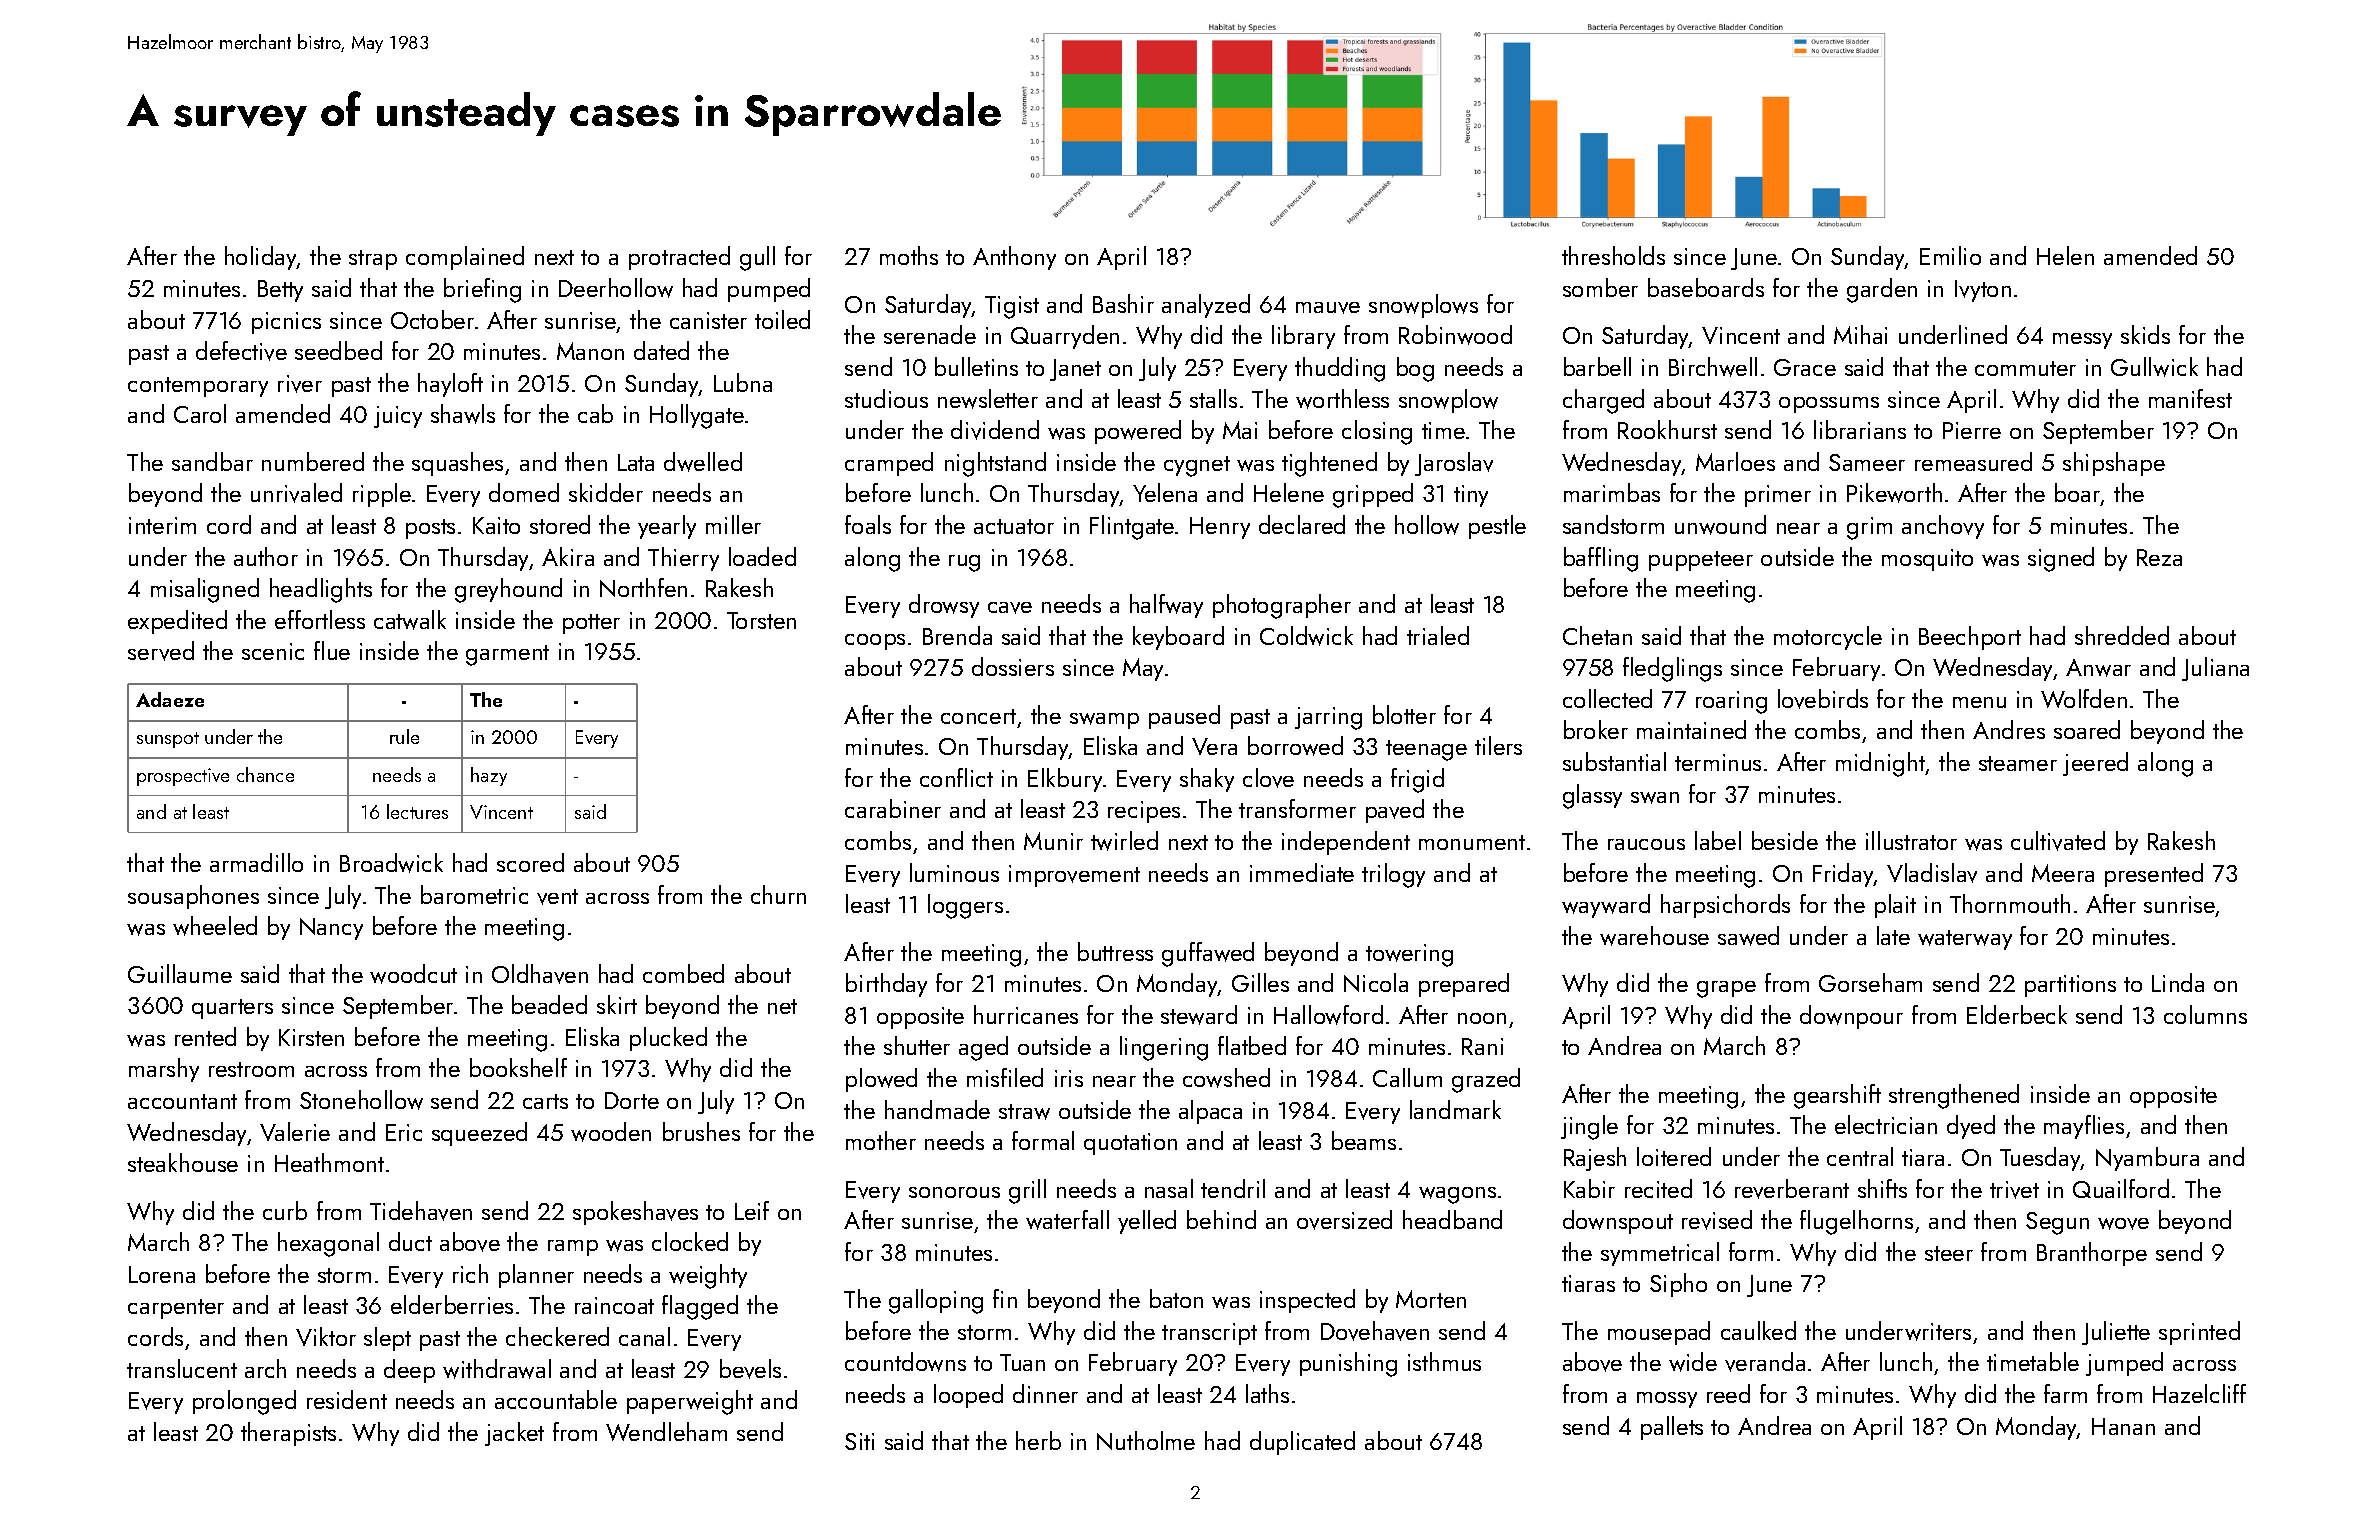  I want to click on halfway, so click(1166, 606).
